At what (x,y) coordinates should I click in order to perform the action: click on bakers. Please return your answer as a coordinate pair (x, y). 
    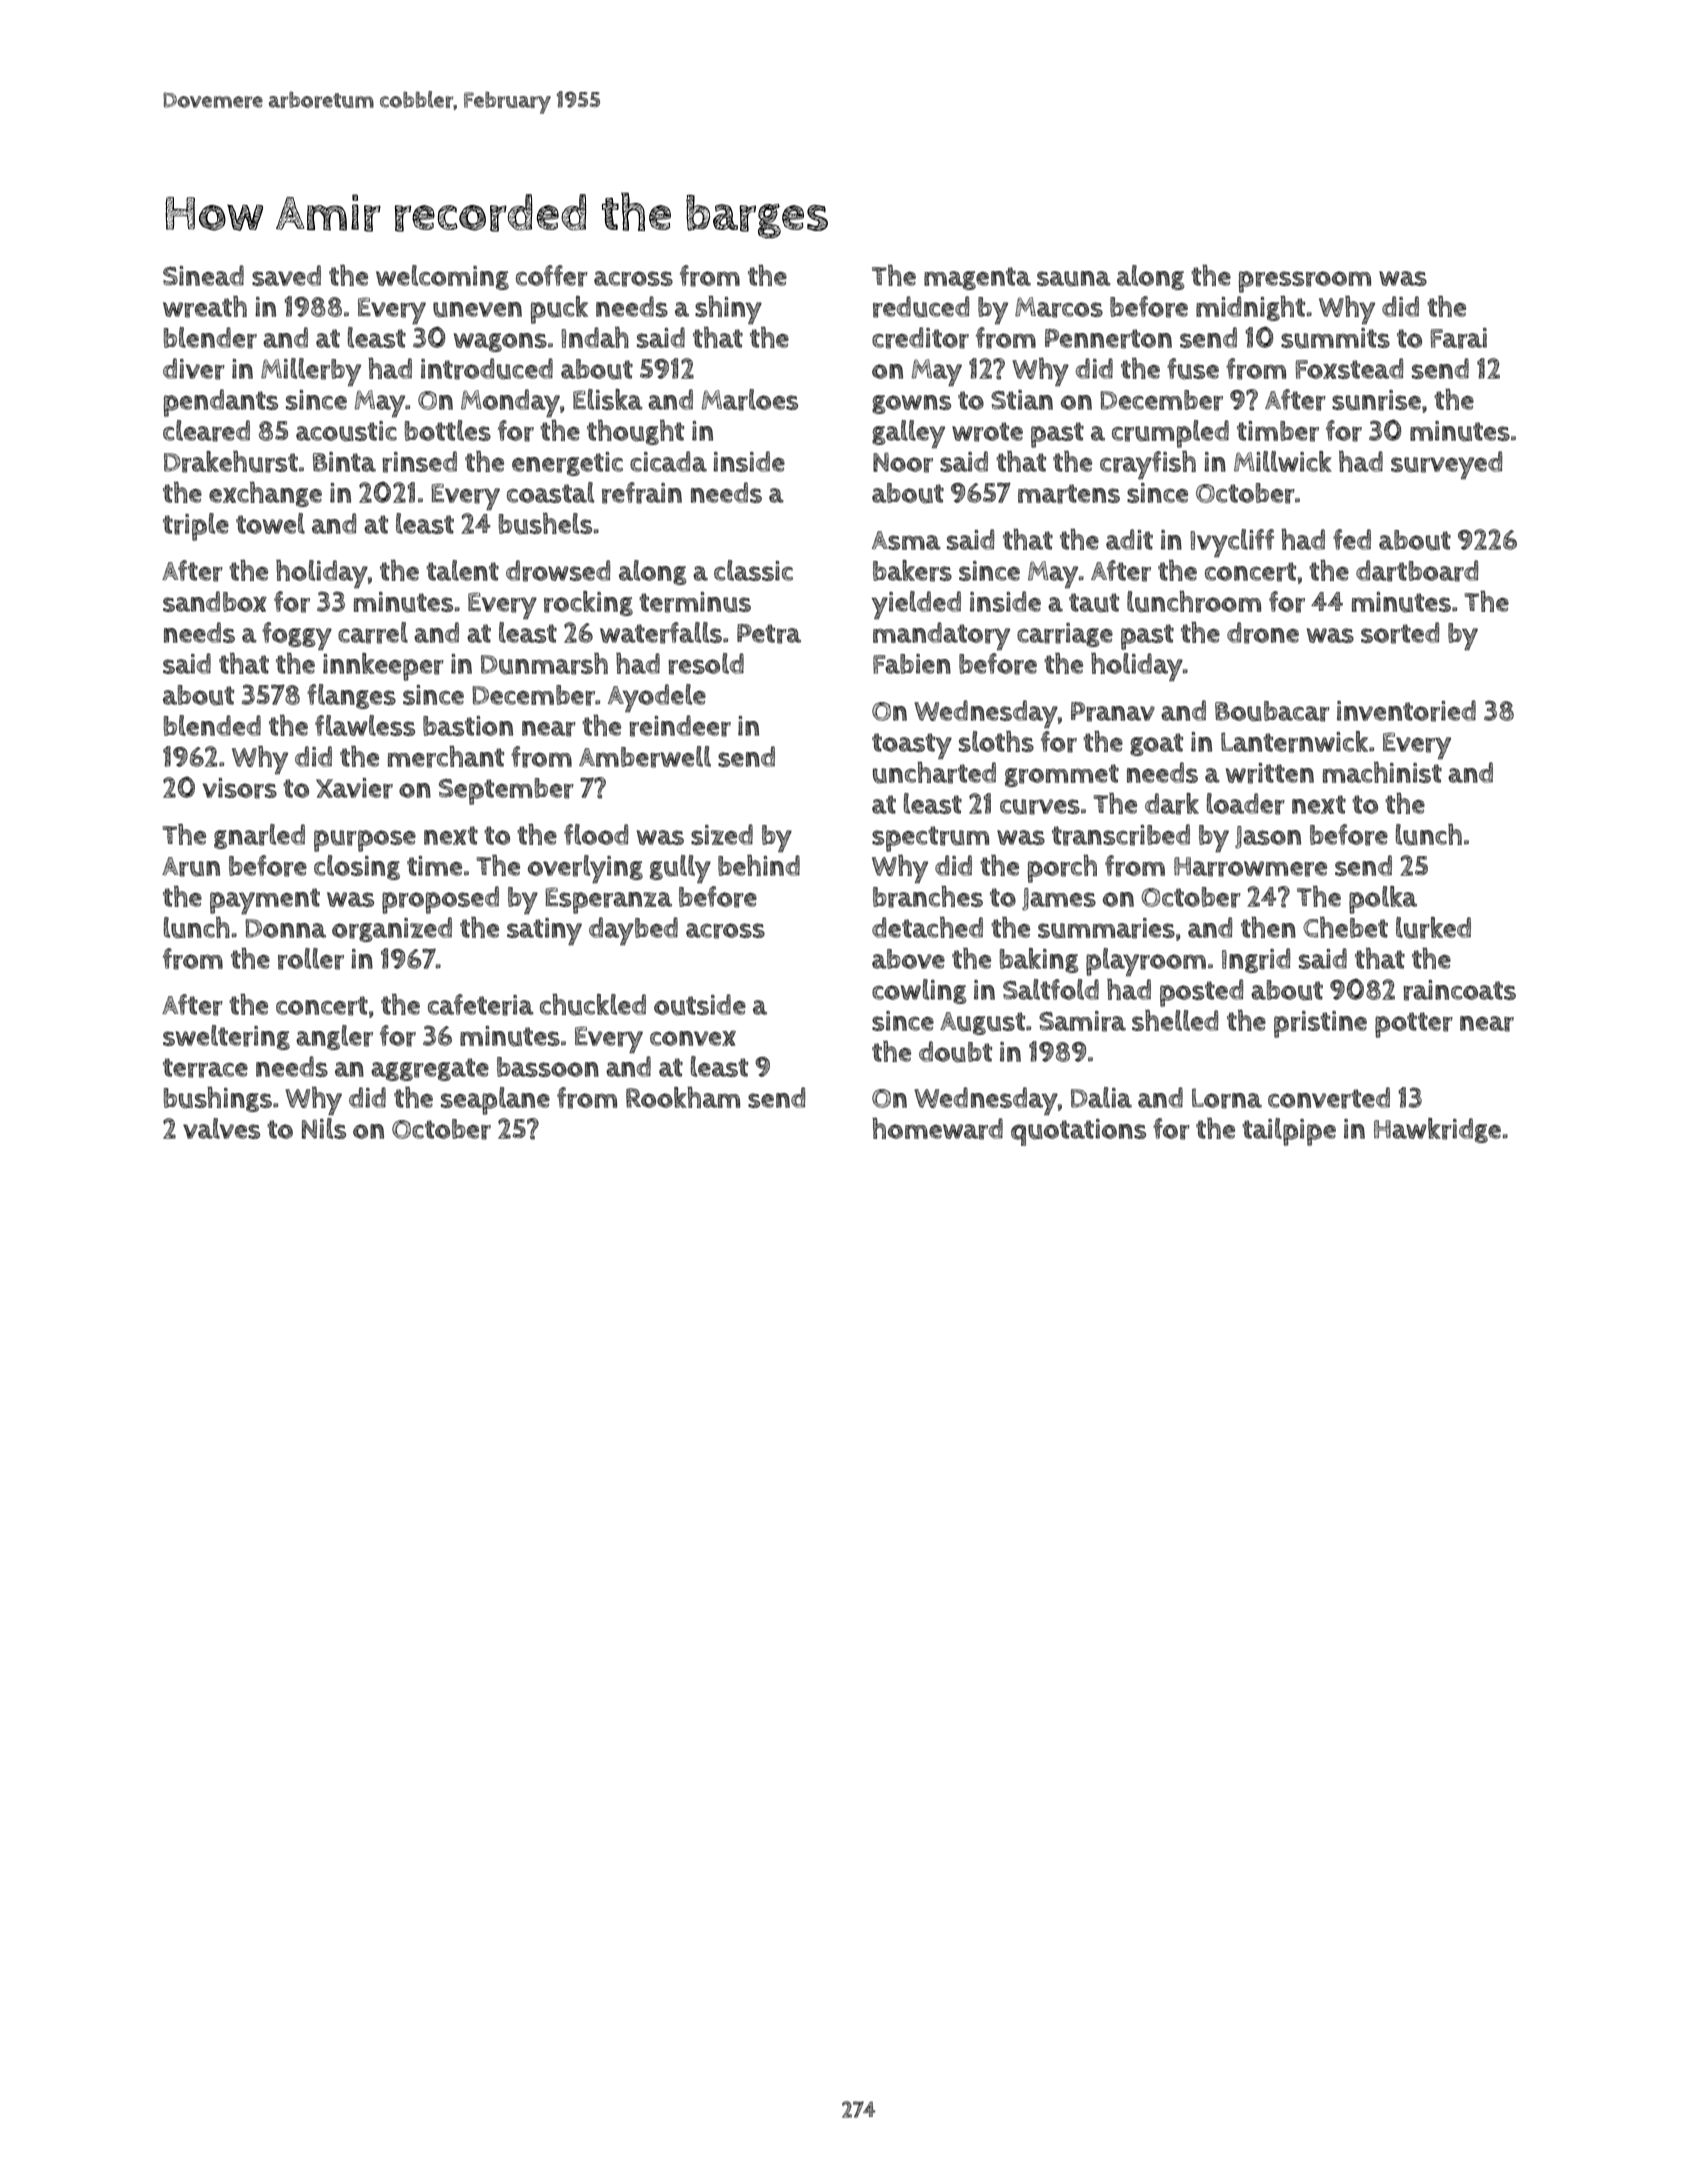
    Looking at the image, I should click on (912, 571).
